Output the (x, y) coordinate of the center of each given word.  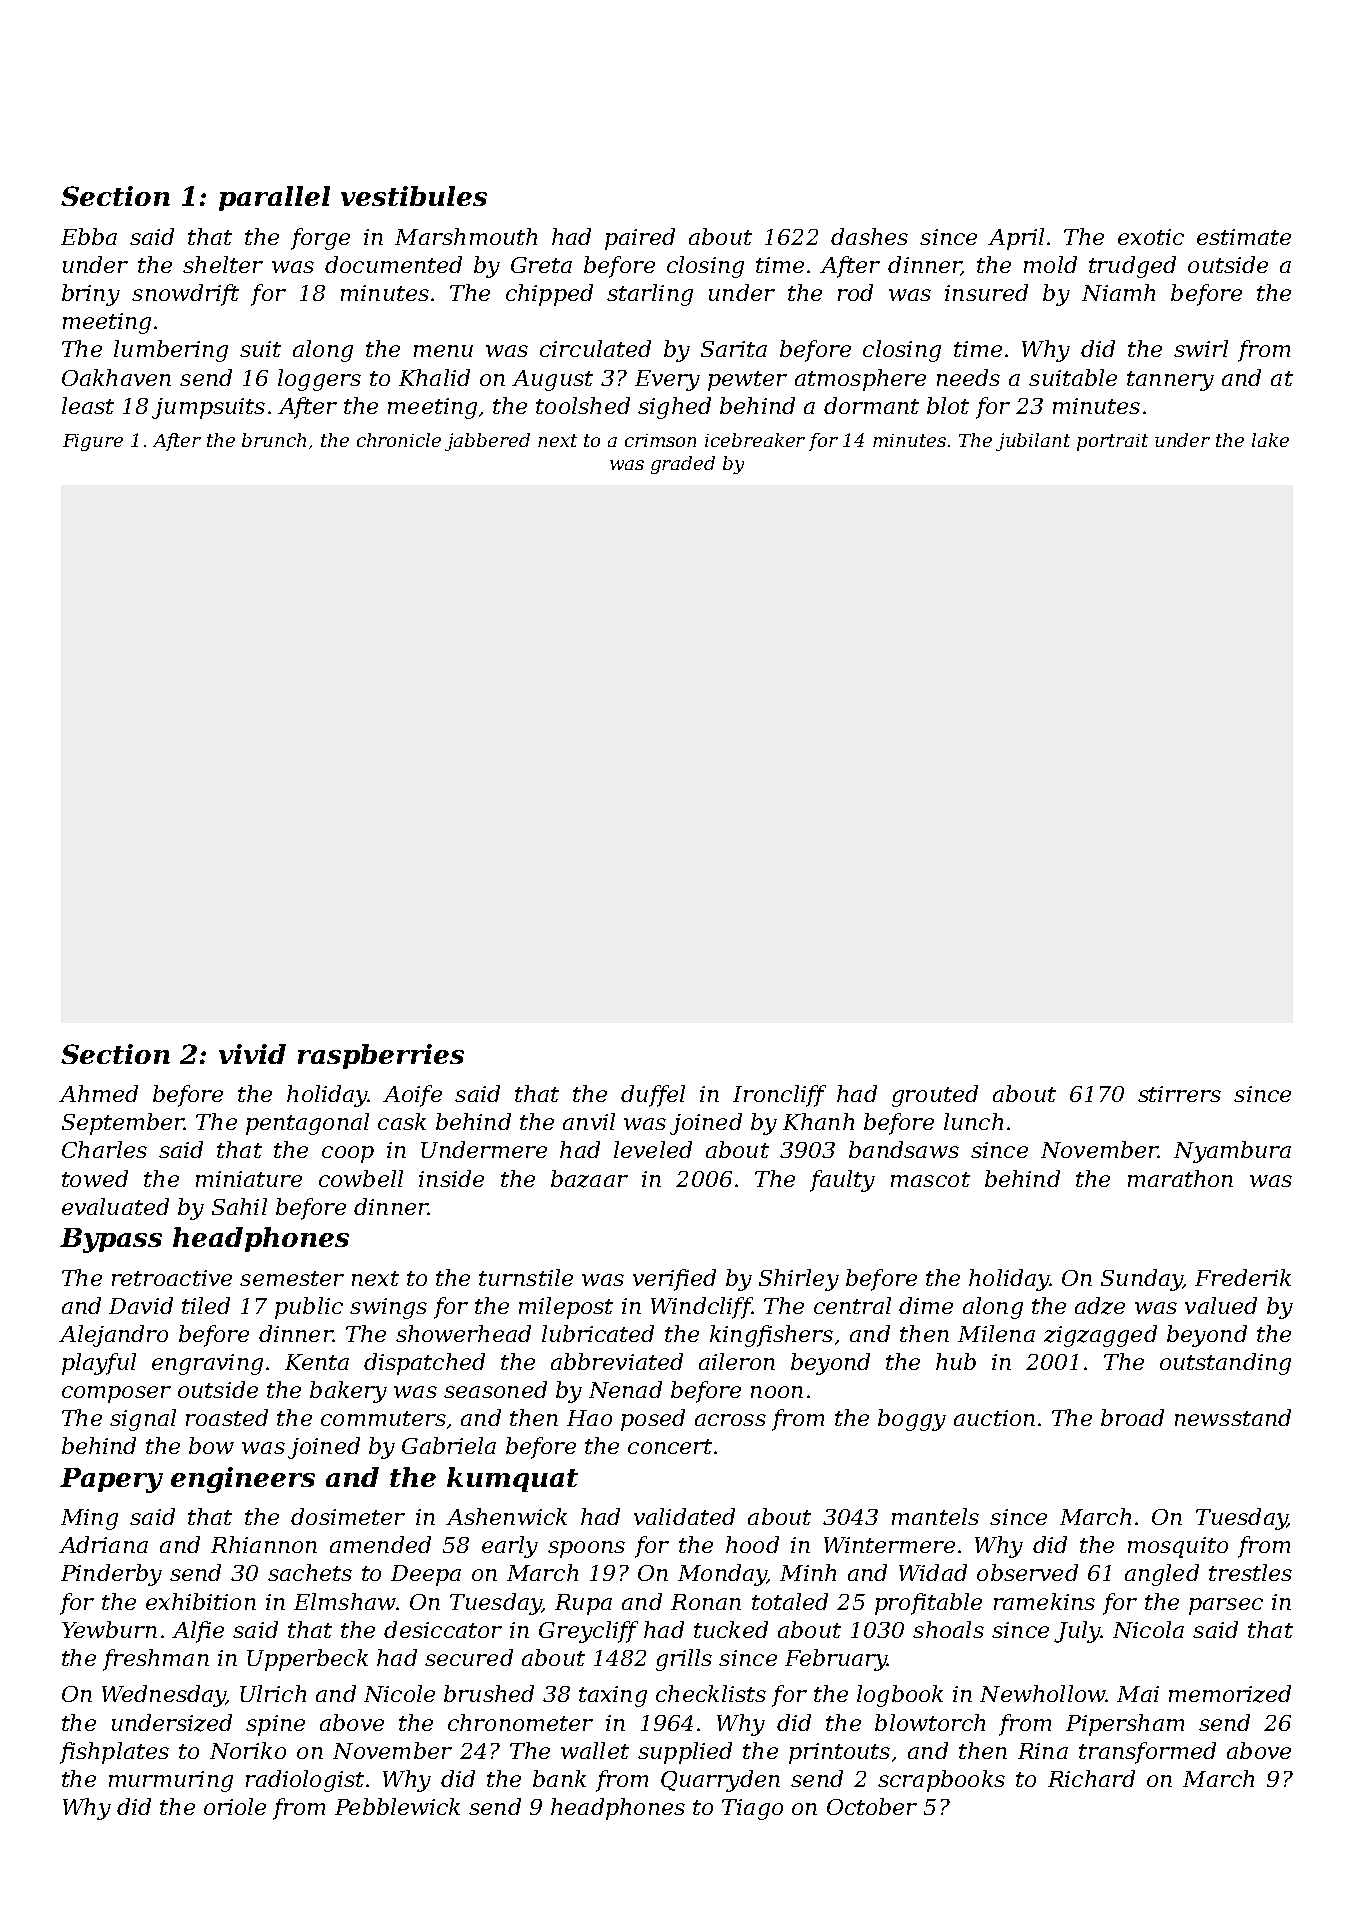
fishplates (114, 1753)
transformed (1147, 1753)
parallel (274, 198)
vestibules (414, 196)
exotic (1151, 237)
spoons (586, 1549)
